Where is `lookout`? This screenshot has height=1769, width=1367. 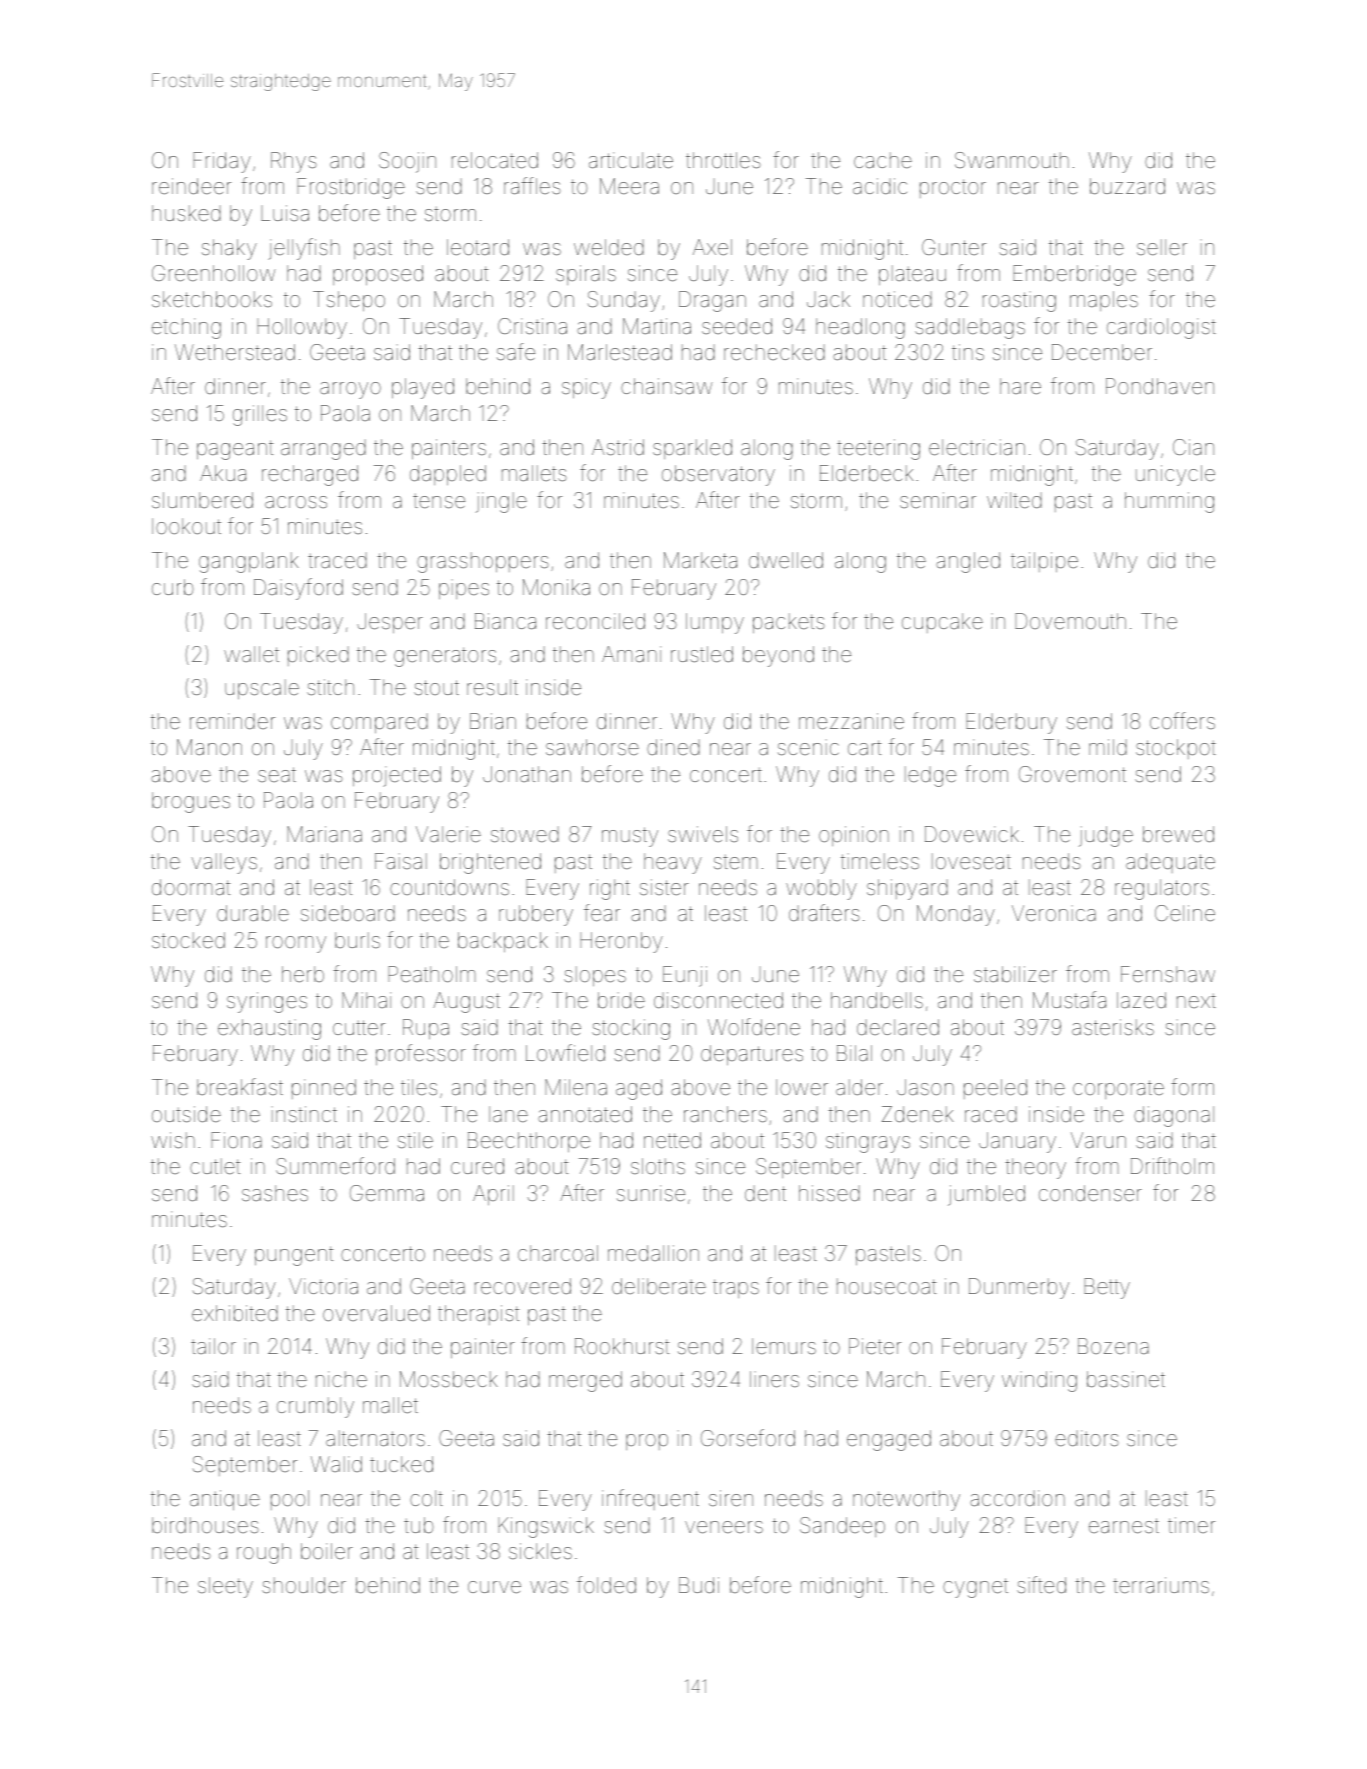
lookout is located at coordinates (186, 526).
